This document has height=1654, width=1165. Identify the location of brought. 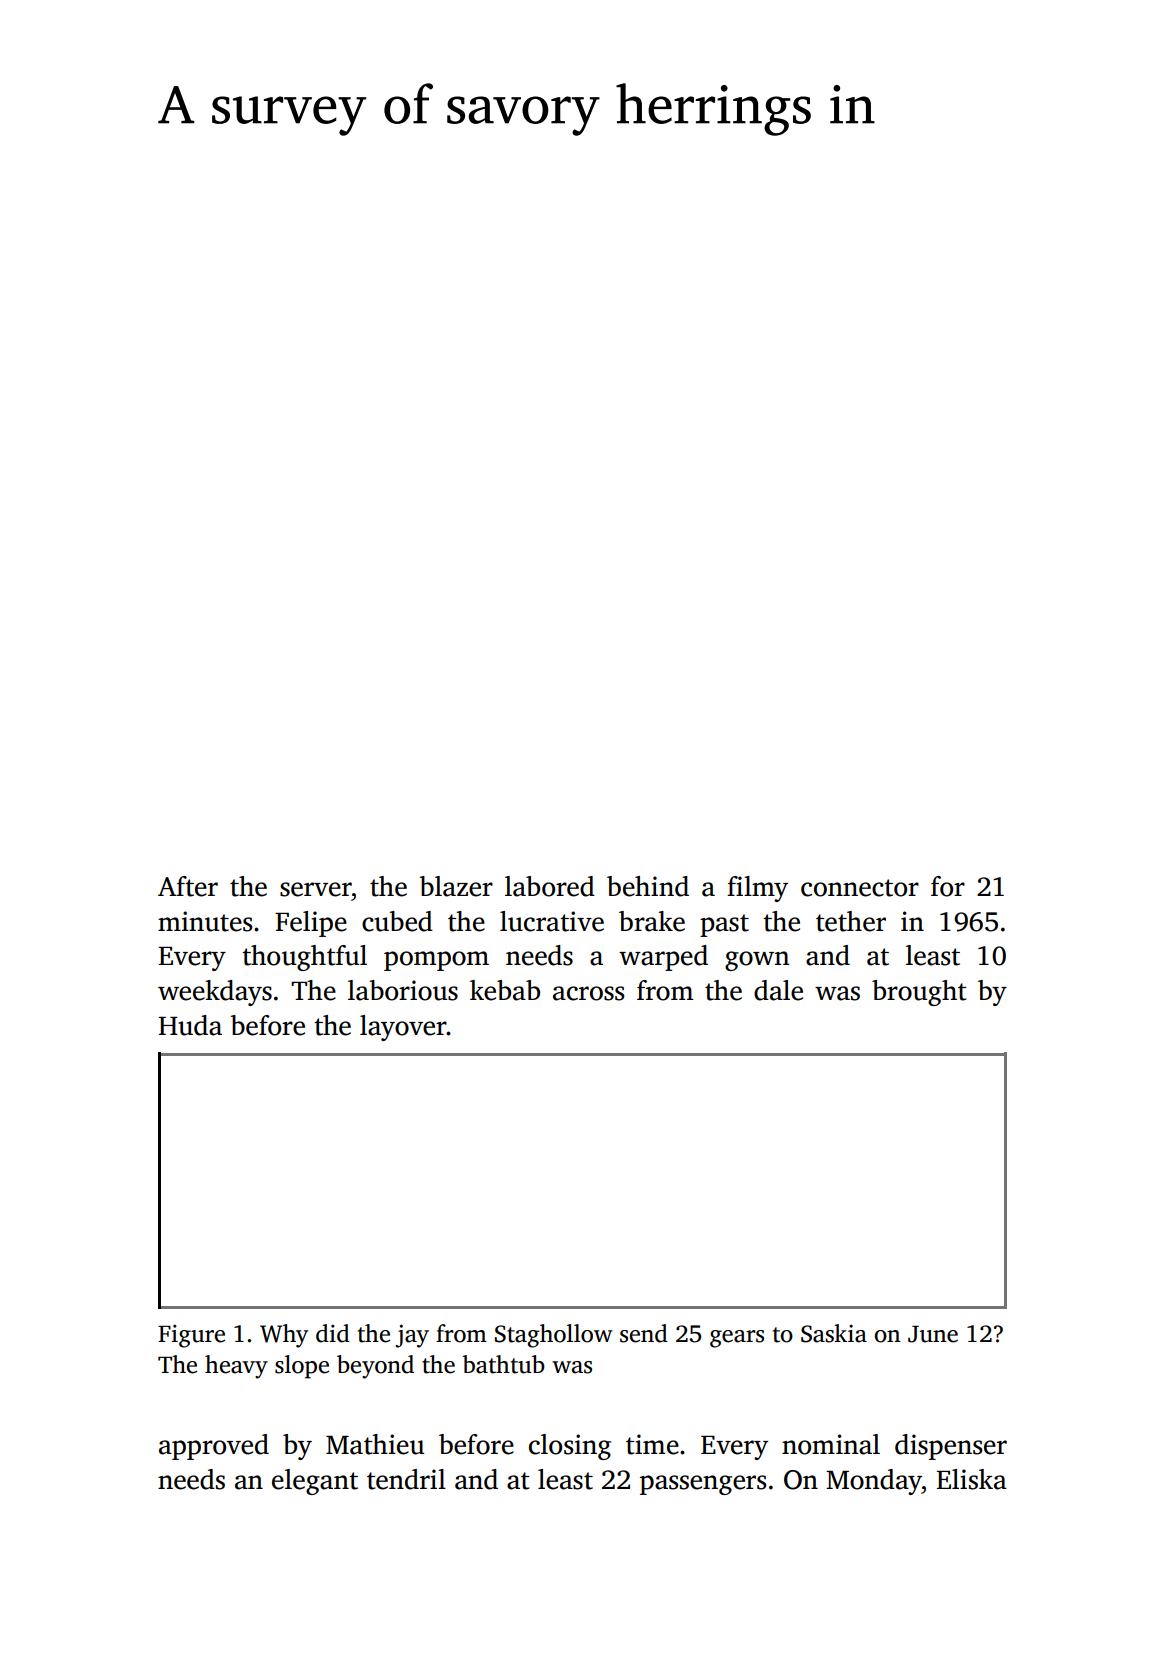
(919, 993).
